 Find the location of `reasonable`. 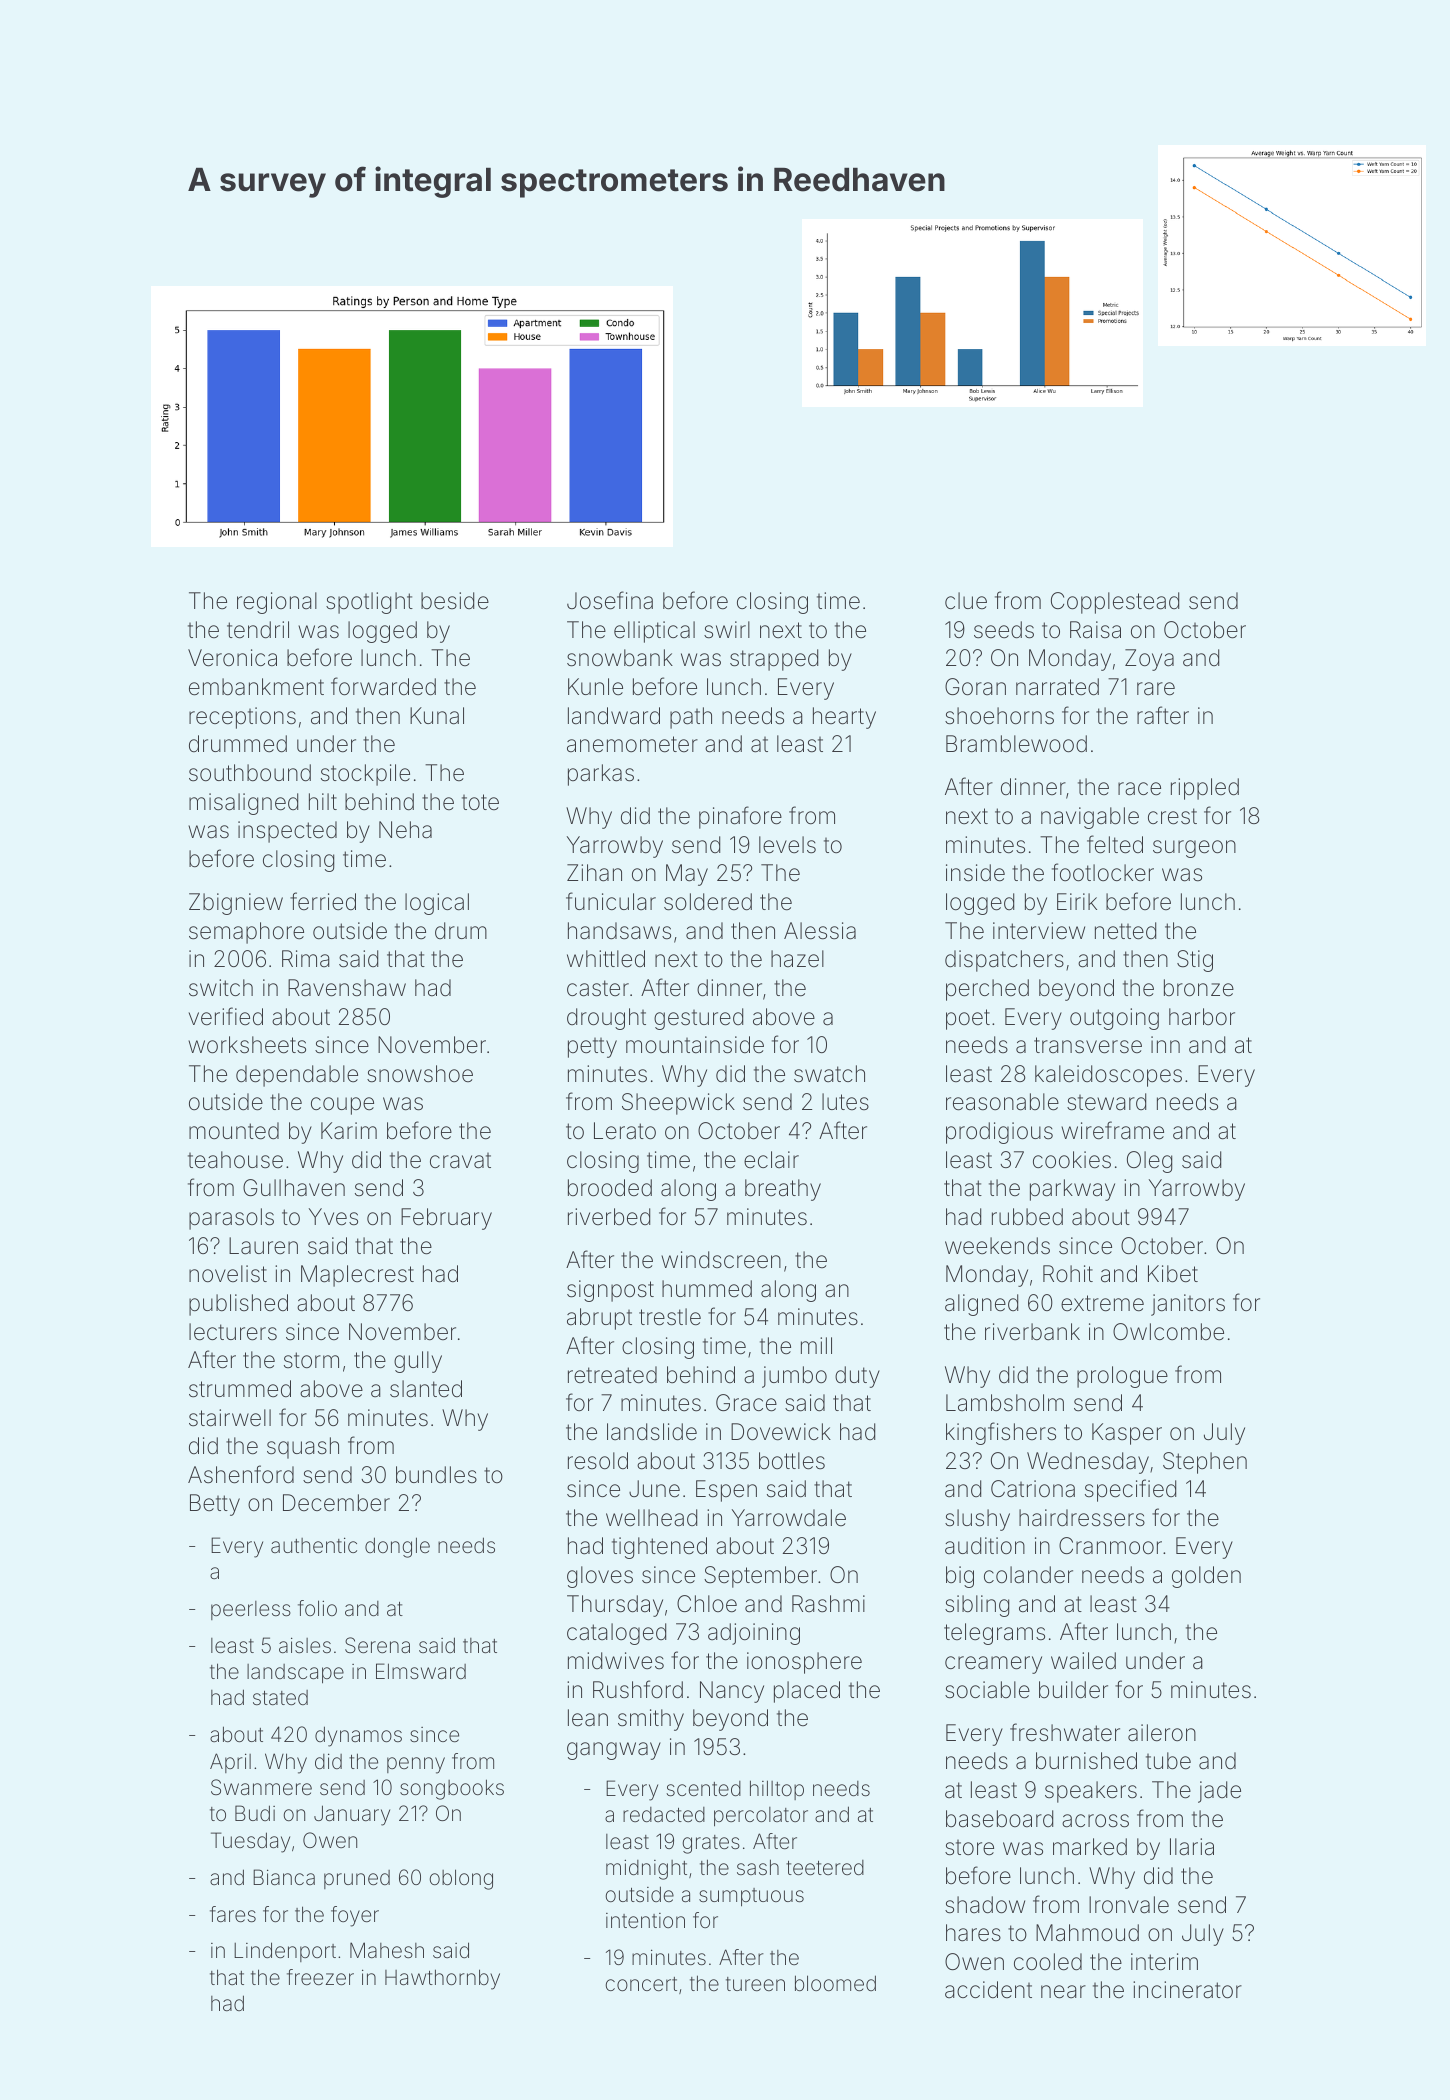

reasonable is located at coordinates (1002, 1102).
